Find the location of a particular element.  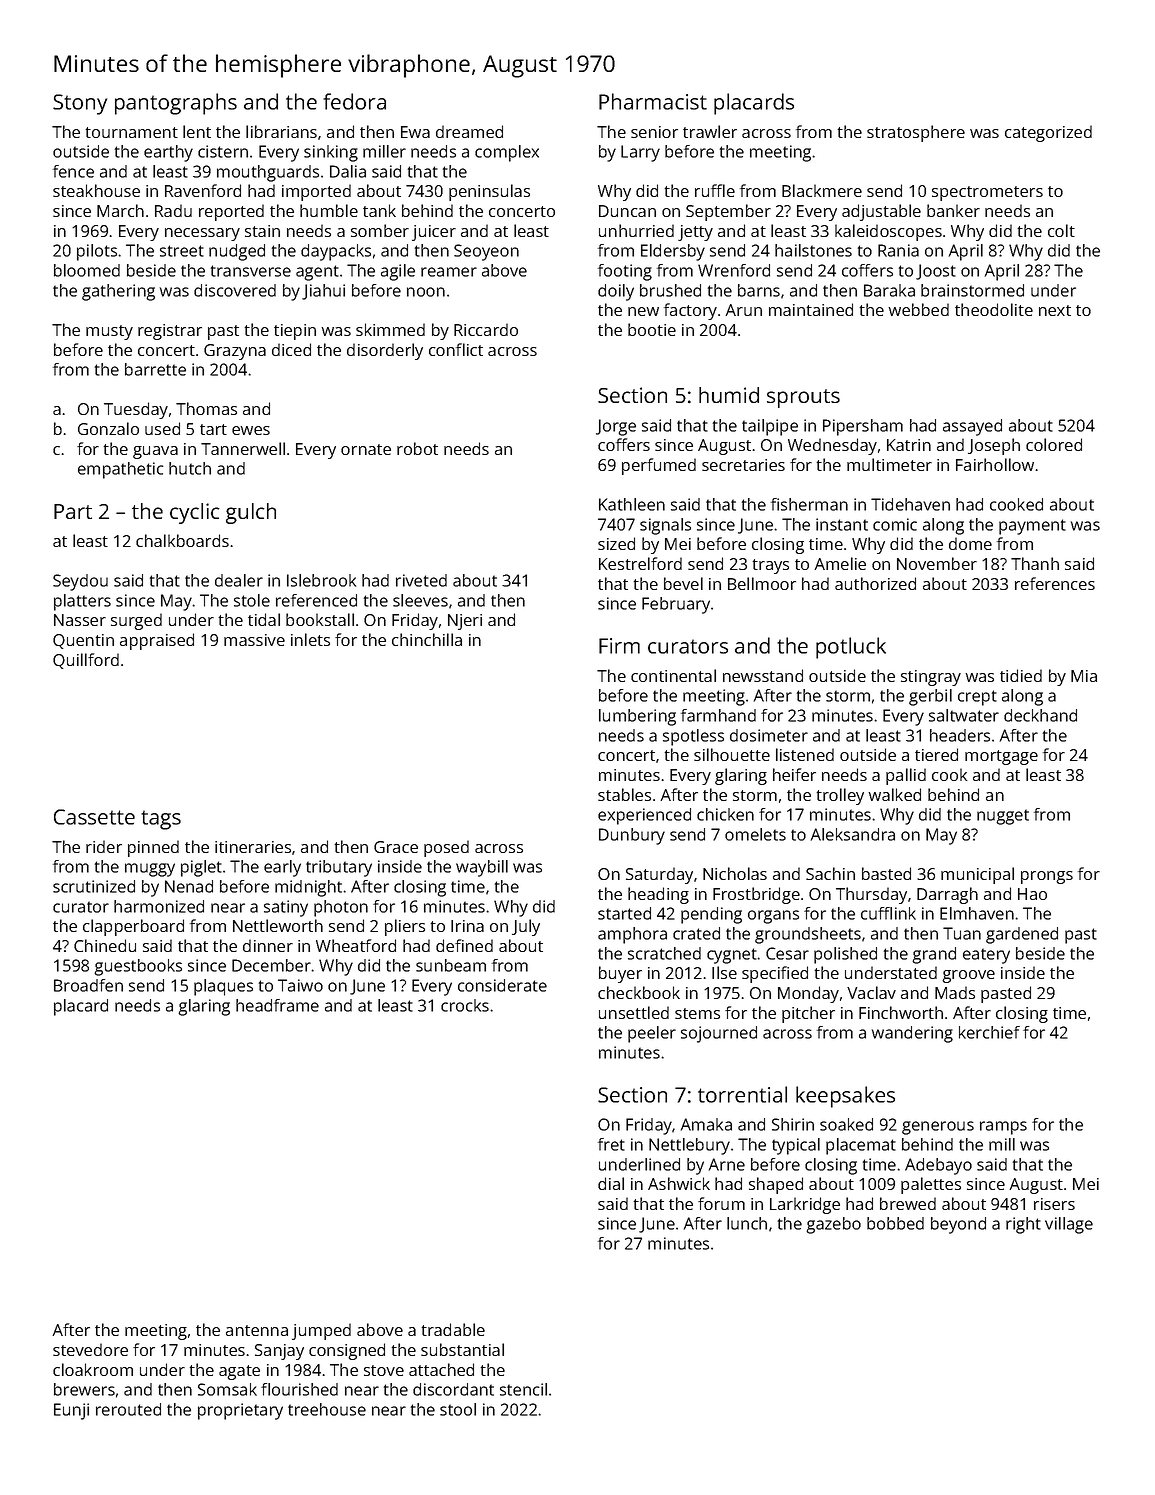

Jorge is located at coordinates (616, 427).
